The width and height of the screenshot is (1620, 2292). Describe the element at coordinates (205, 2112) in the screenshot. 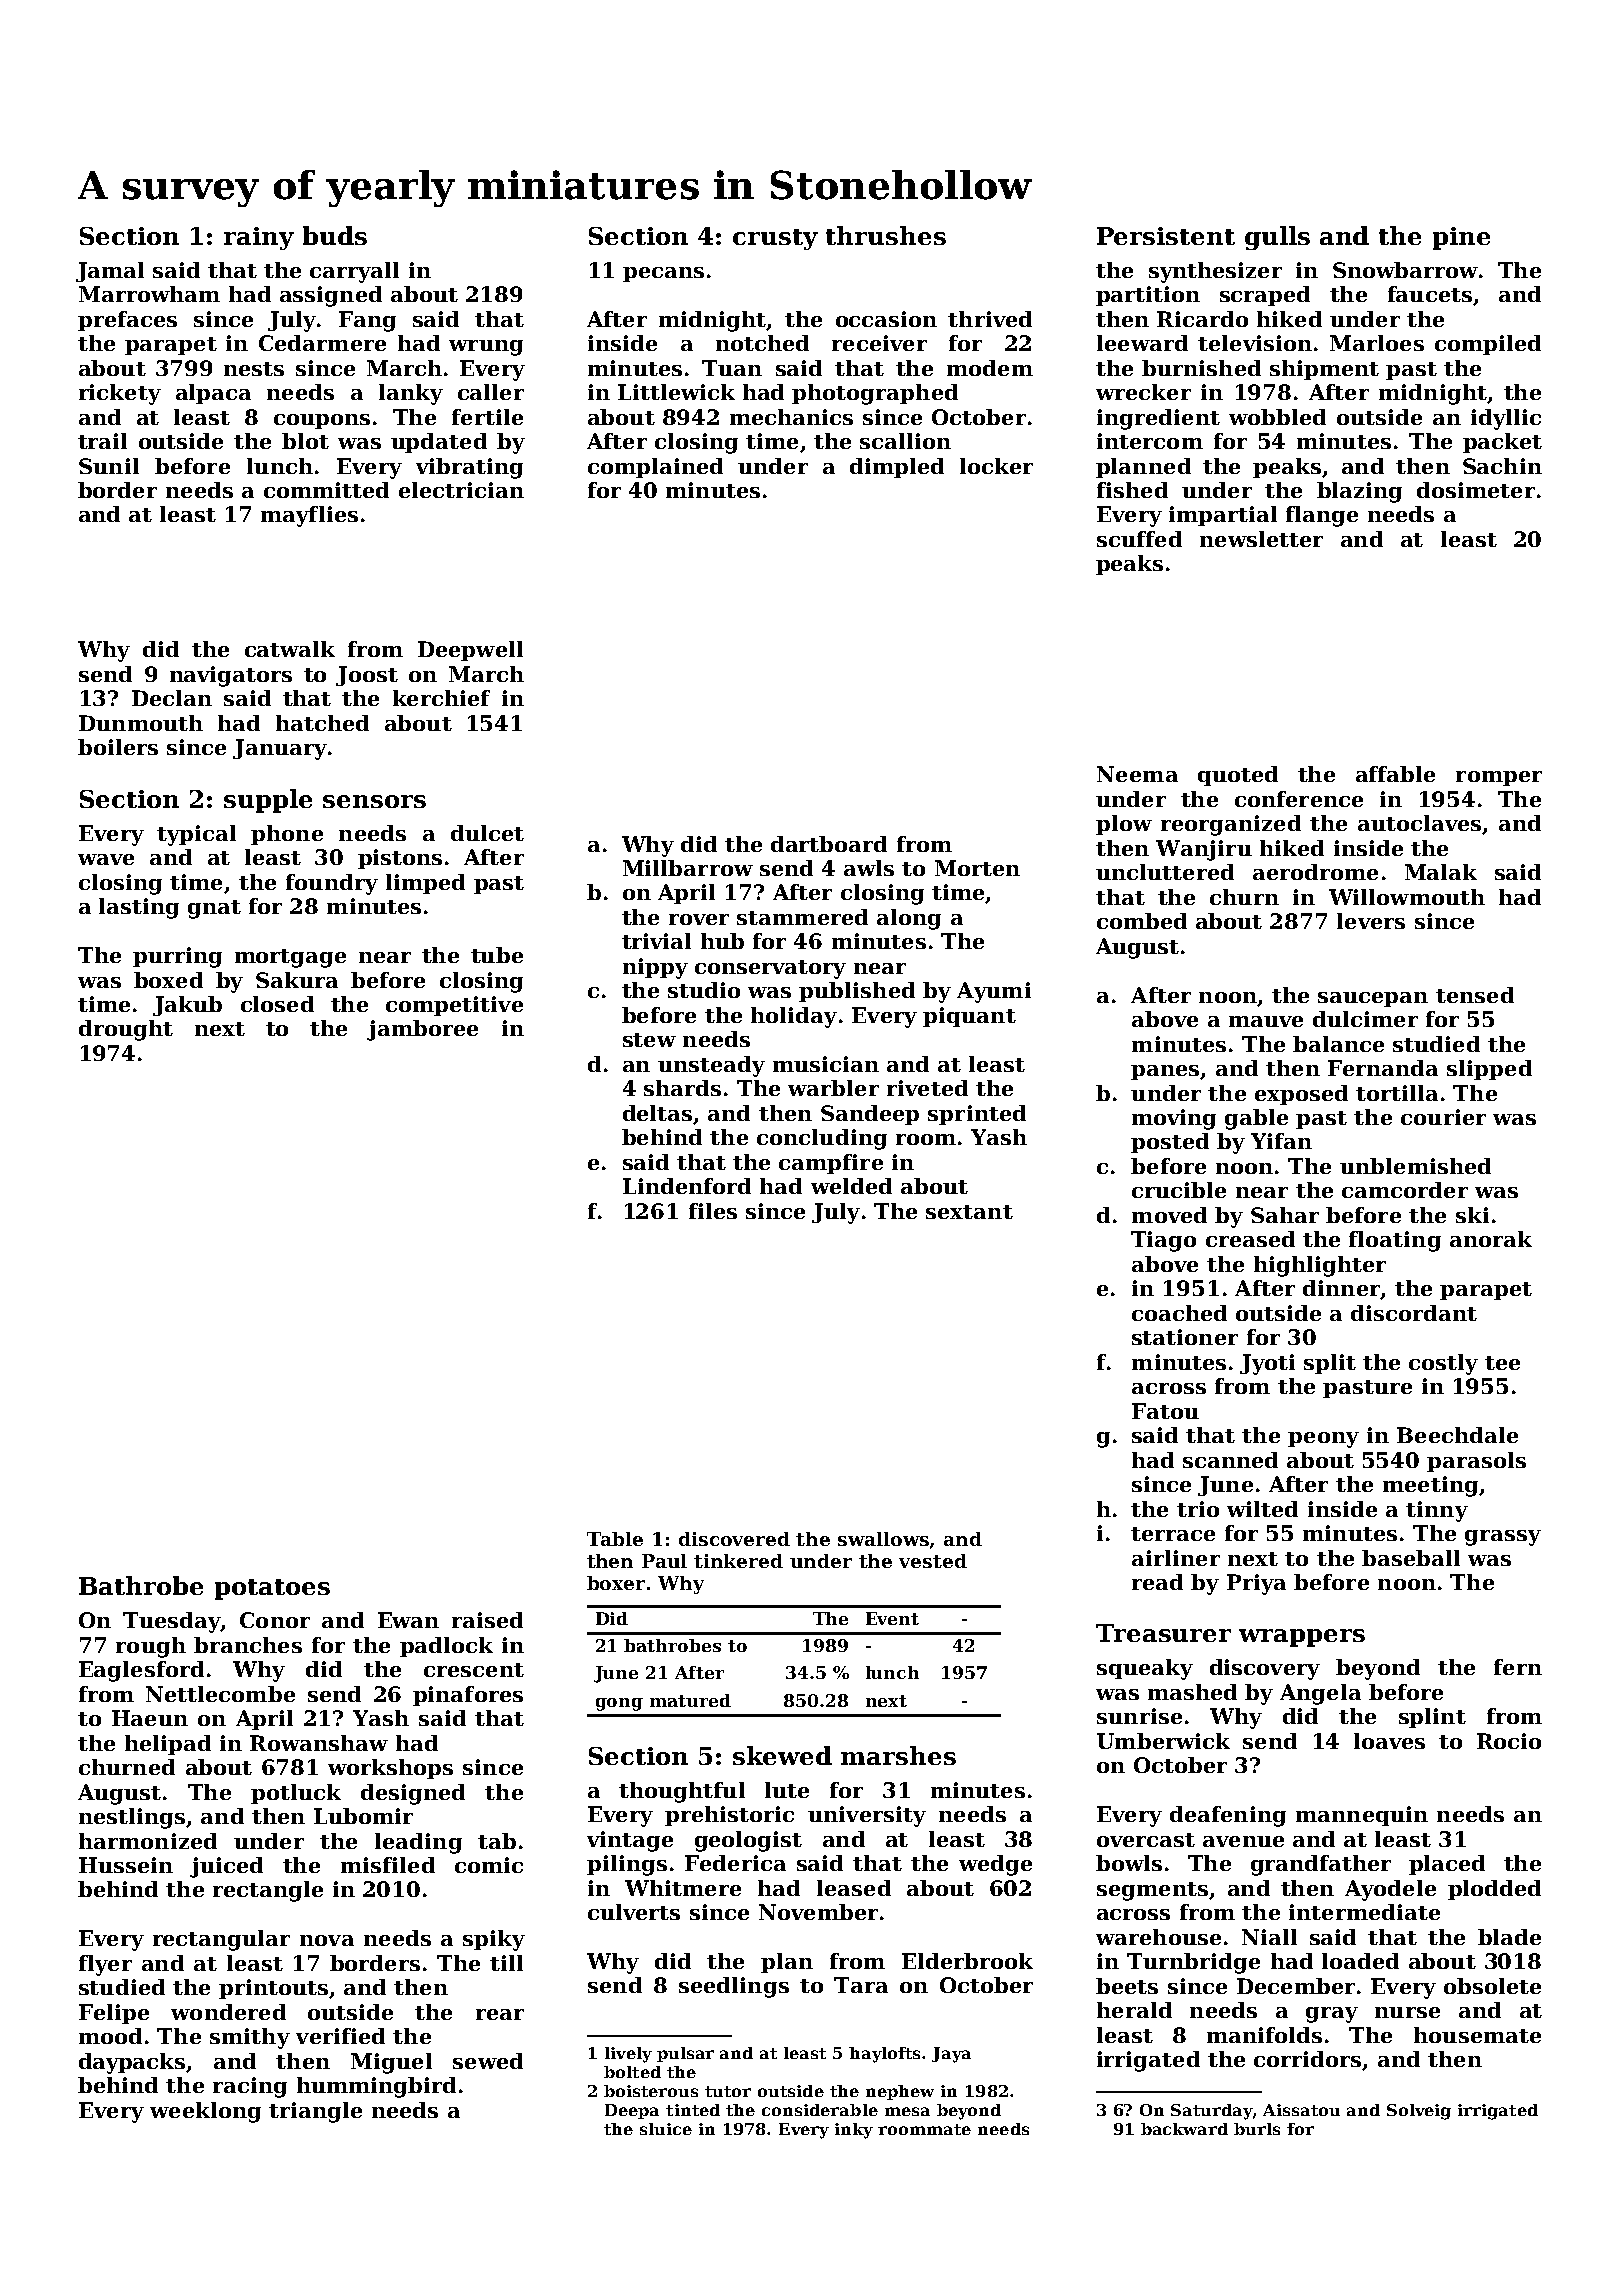

I see `weeklong` at that location.
